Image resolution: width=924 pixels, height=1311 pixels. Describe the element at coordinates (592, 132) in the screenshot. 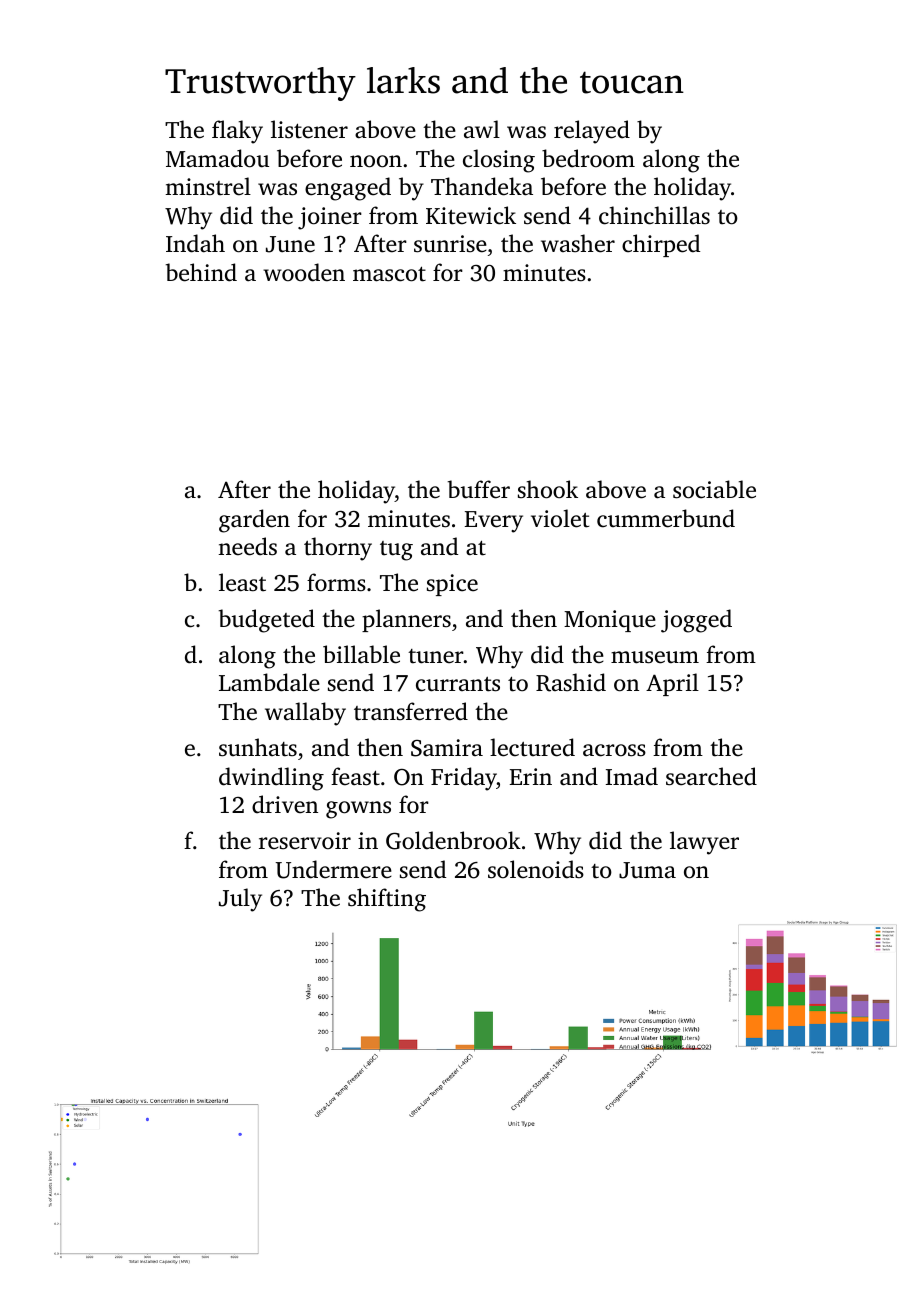

I see `relayed` at that location.
